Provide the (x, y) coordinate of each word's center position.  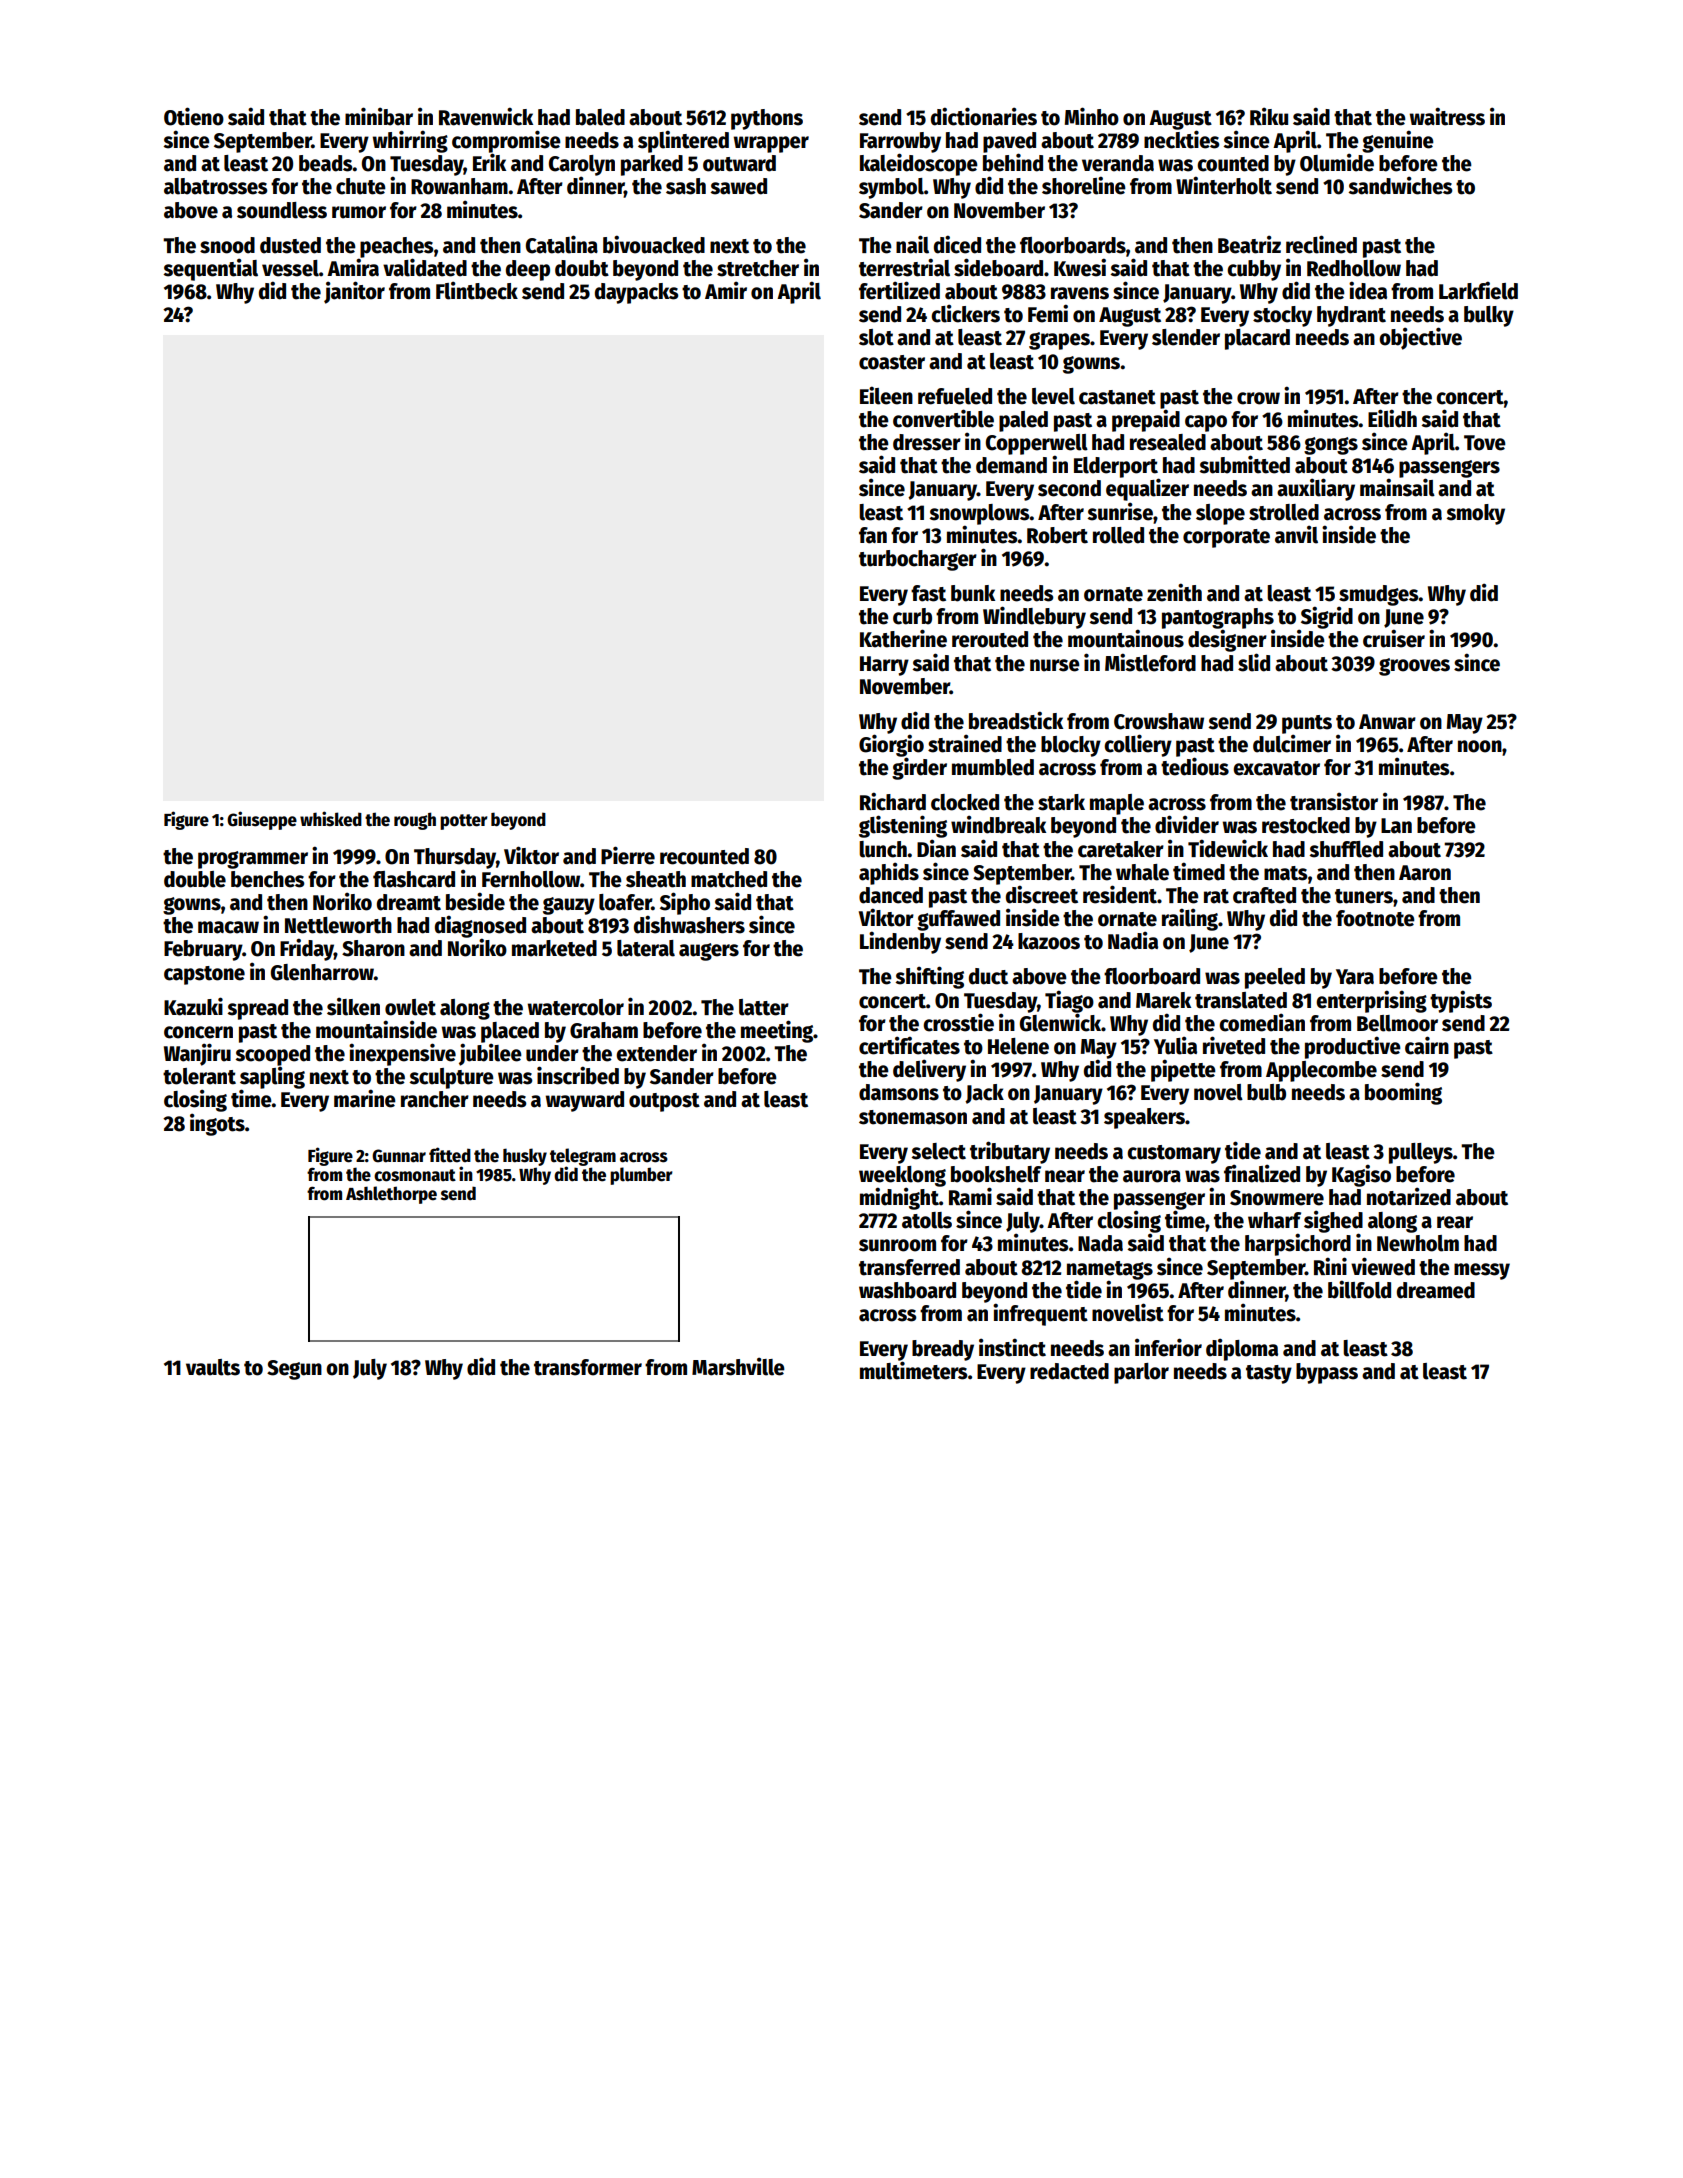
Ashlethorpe (391, 1195)
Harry (884, 666)
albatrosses (216, 186)
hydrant (1351, 316)
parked (652, 165)
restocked (1306, 825)
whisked (331, 819)
